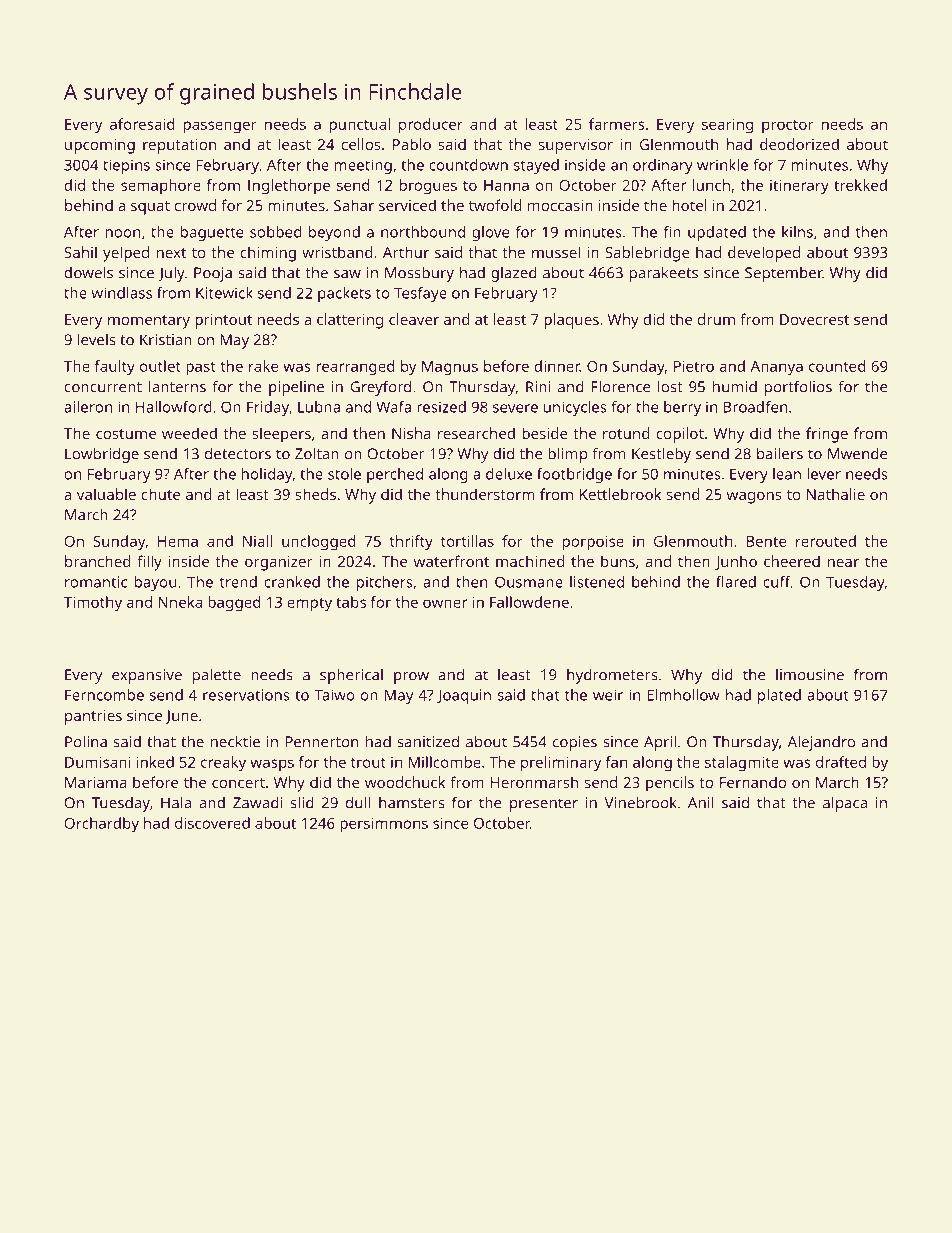 The width and height of the image is (952, 1233). Describe the element at coordinates (276, 232) in the image. I see `sobbed` at that location.
